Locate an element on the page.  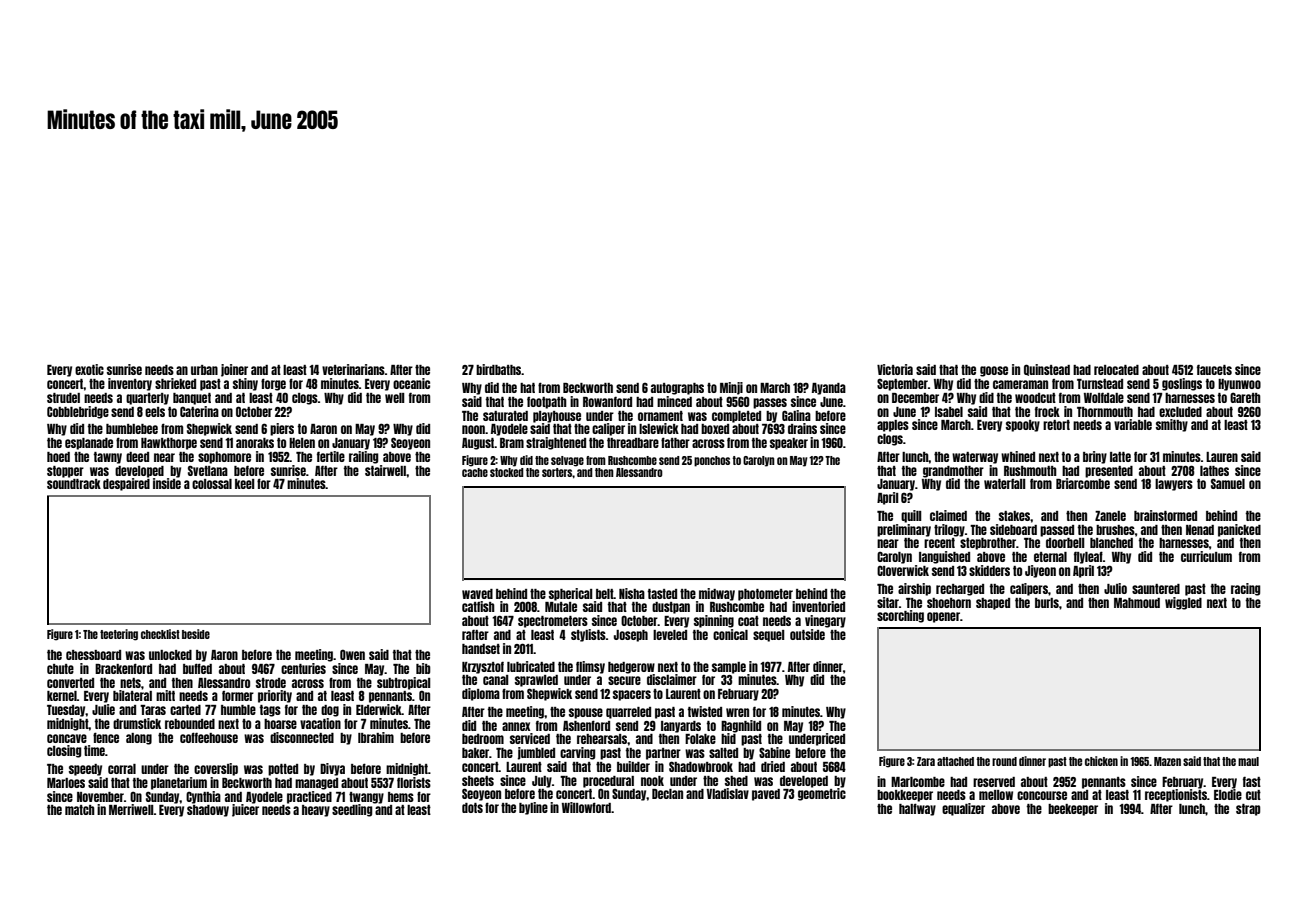
relocated is located at coordinates (1116, 370).
